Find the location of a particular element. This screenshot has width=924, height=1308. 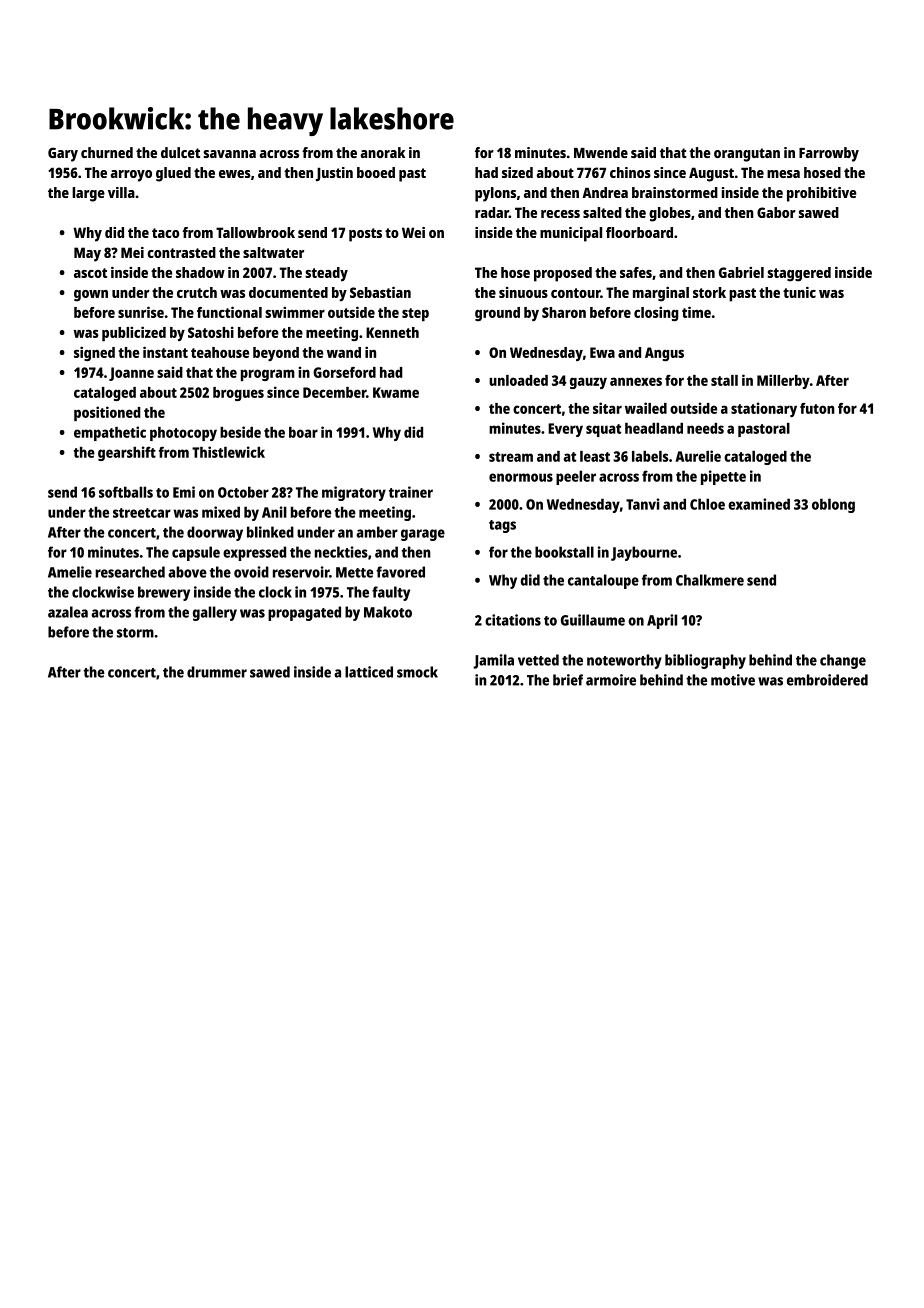

Gabor is located at coordinates (776, 212).
